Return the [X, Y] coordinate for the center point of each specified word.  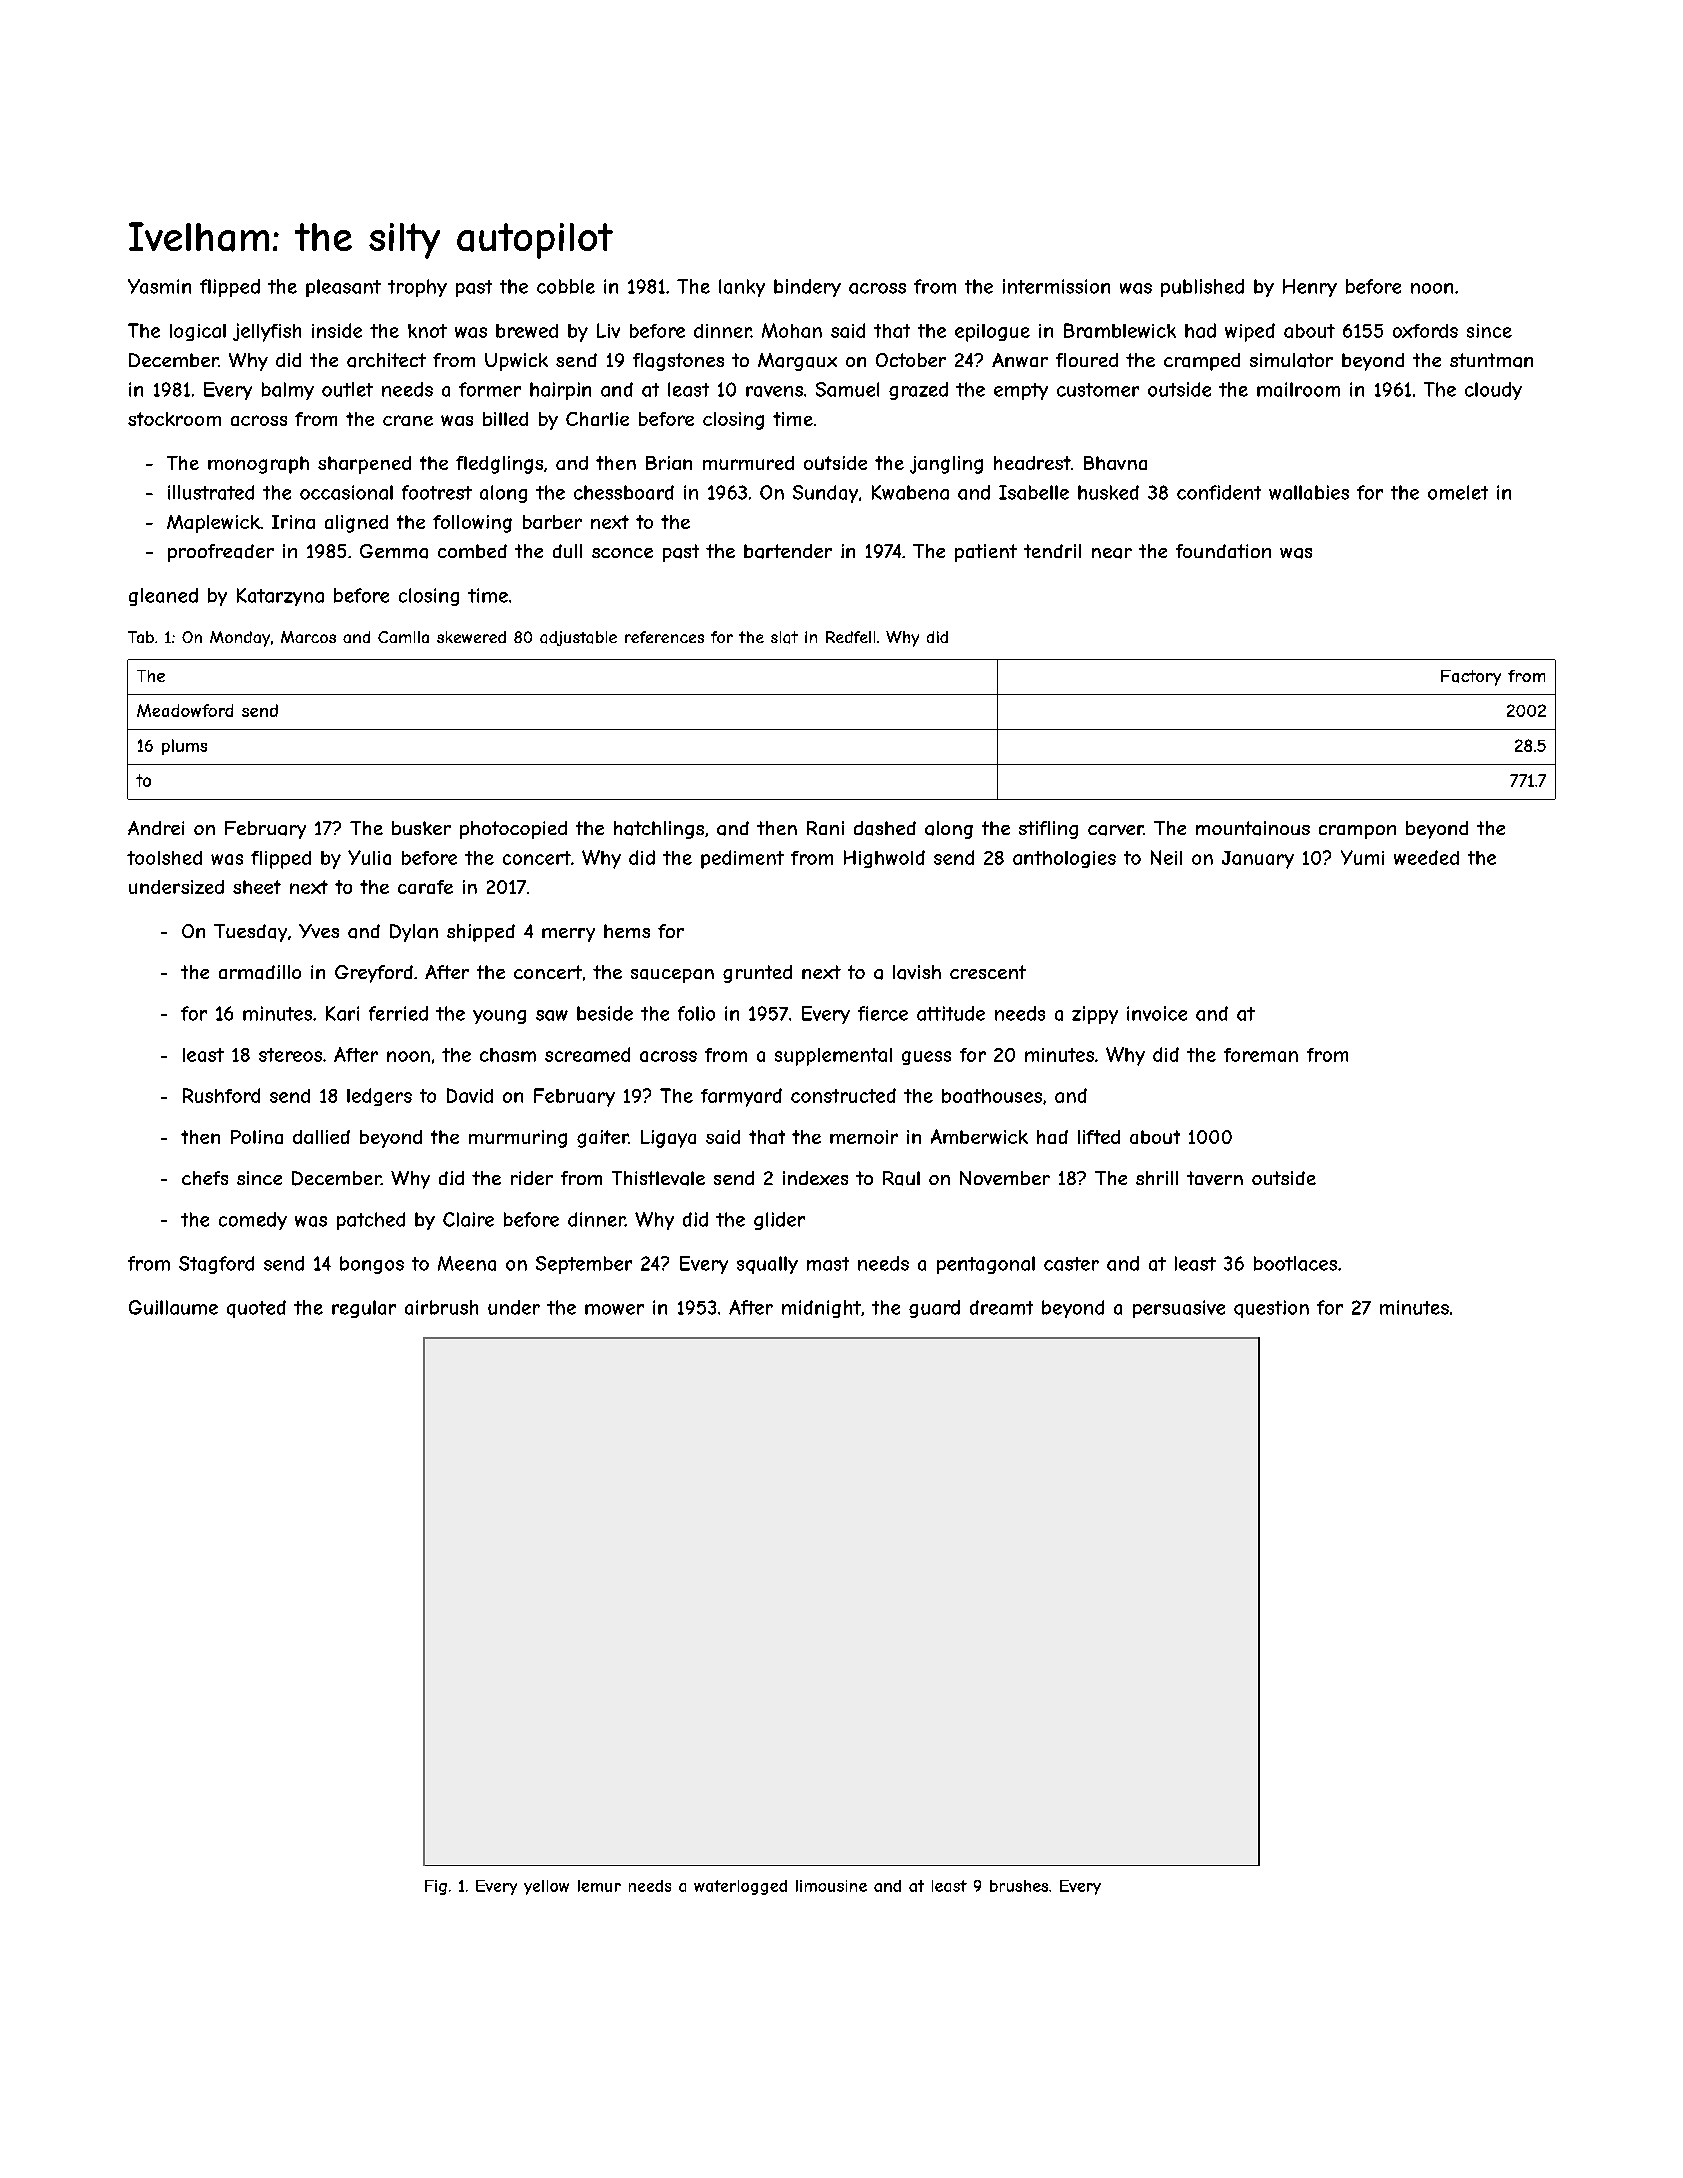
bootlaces [1295, 1263]
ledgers [379, 1097]
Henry [1310, 288]
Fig [436, 1887]
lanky [742, 288]
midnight [821, 1309]
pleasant [343, 288]
